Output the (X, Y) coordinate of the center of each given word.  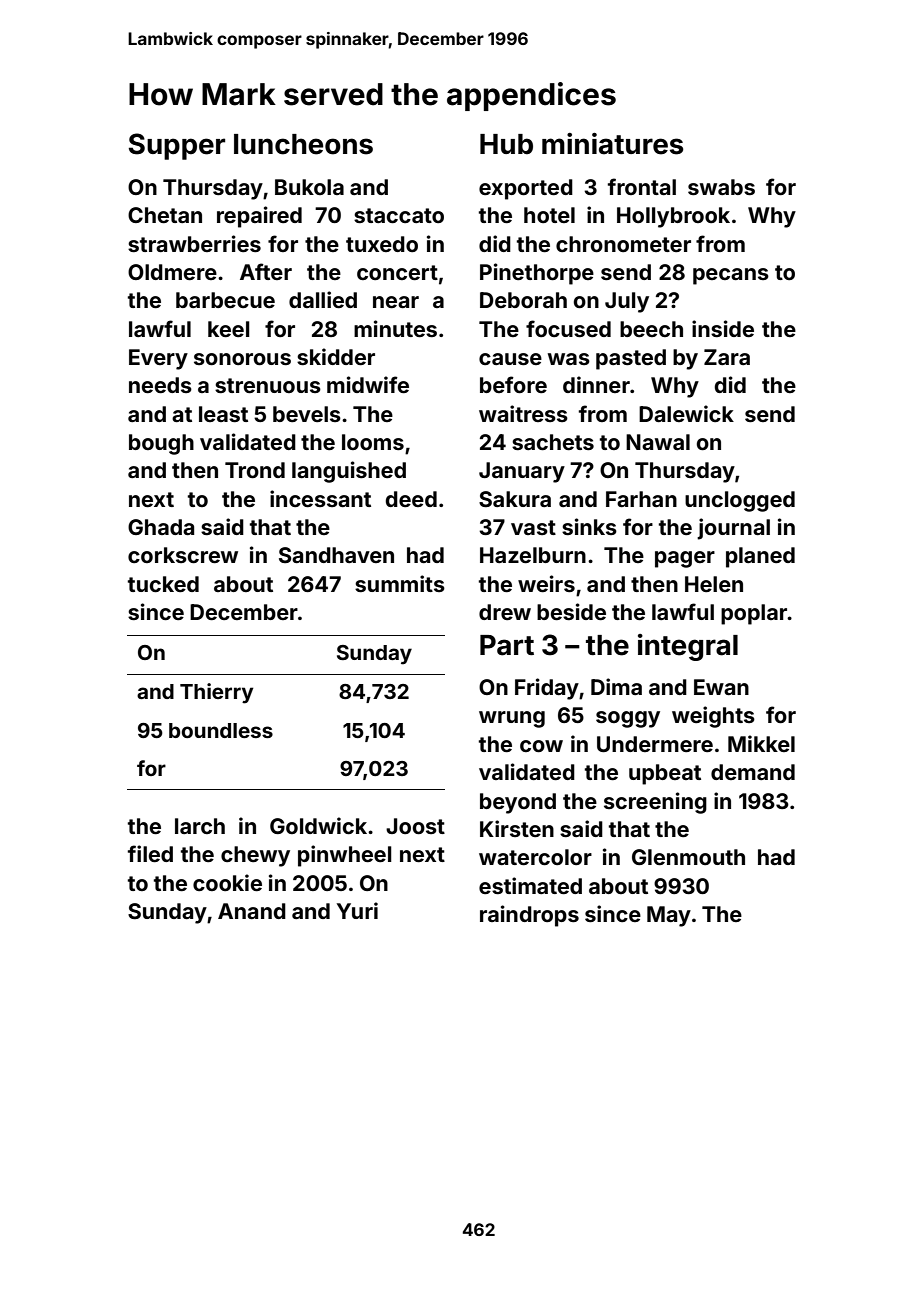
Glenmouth (688, 857)
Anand (252, 911)
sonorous (242, 359)
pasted (631, 359)
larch (200, 826)
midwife (368, 384)
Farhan (641, 499)
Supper (177, 146)
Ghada (161, 527)
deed (411, 499)
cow (541, 746)
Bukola (309, 187)
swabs (721, 187)
